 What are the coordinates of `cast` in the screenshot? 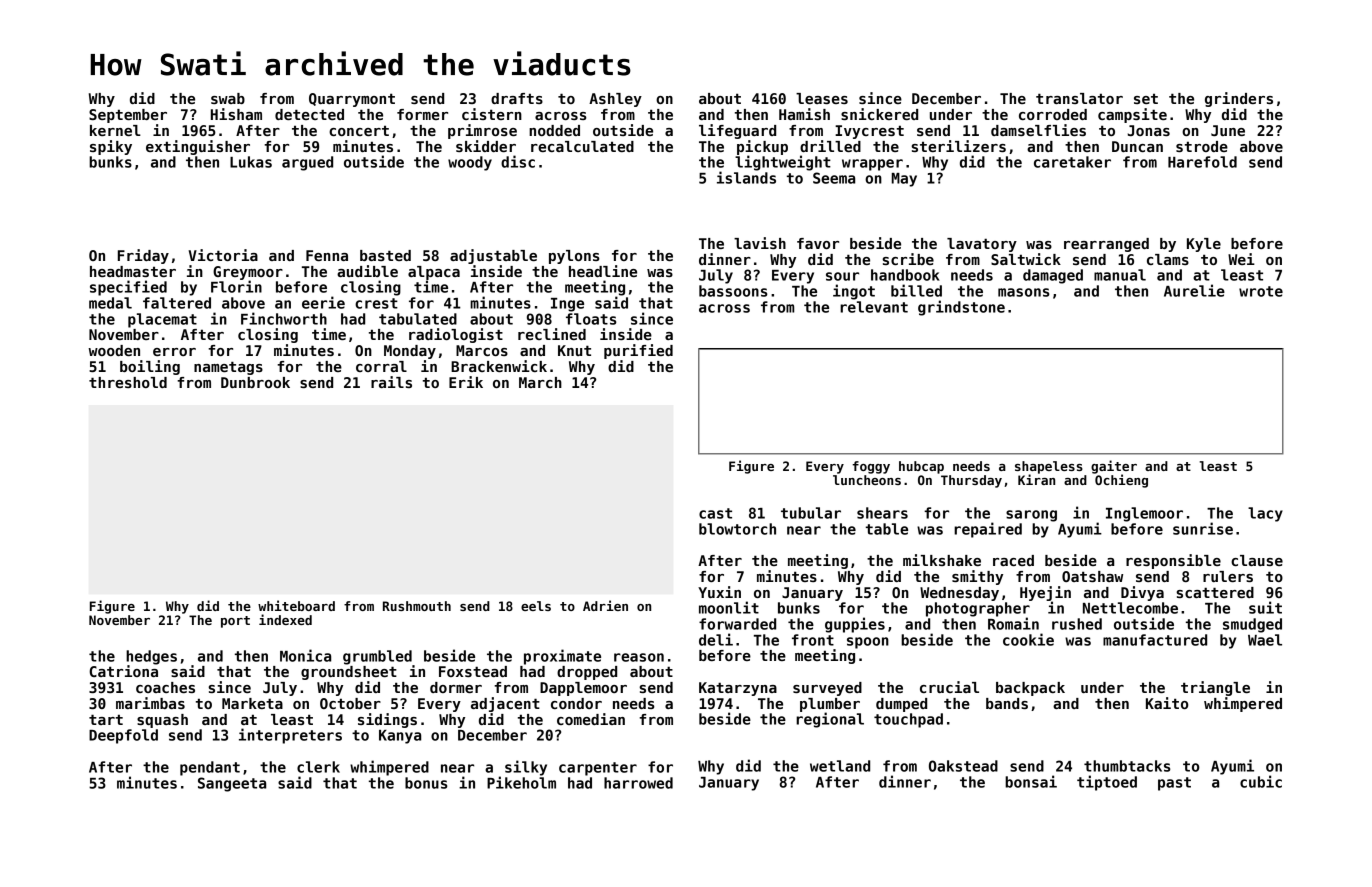 It's located at (715, 513).
